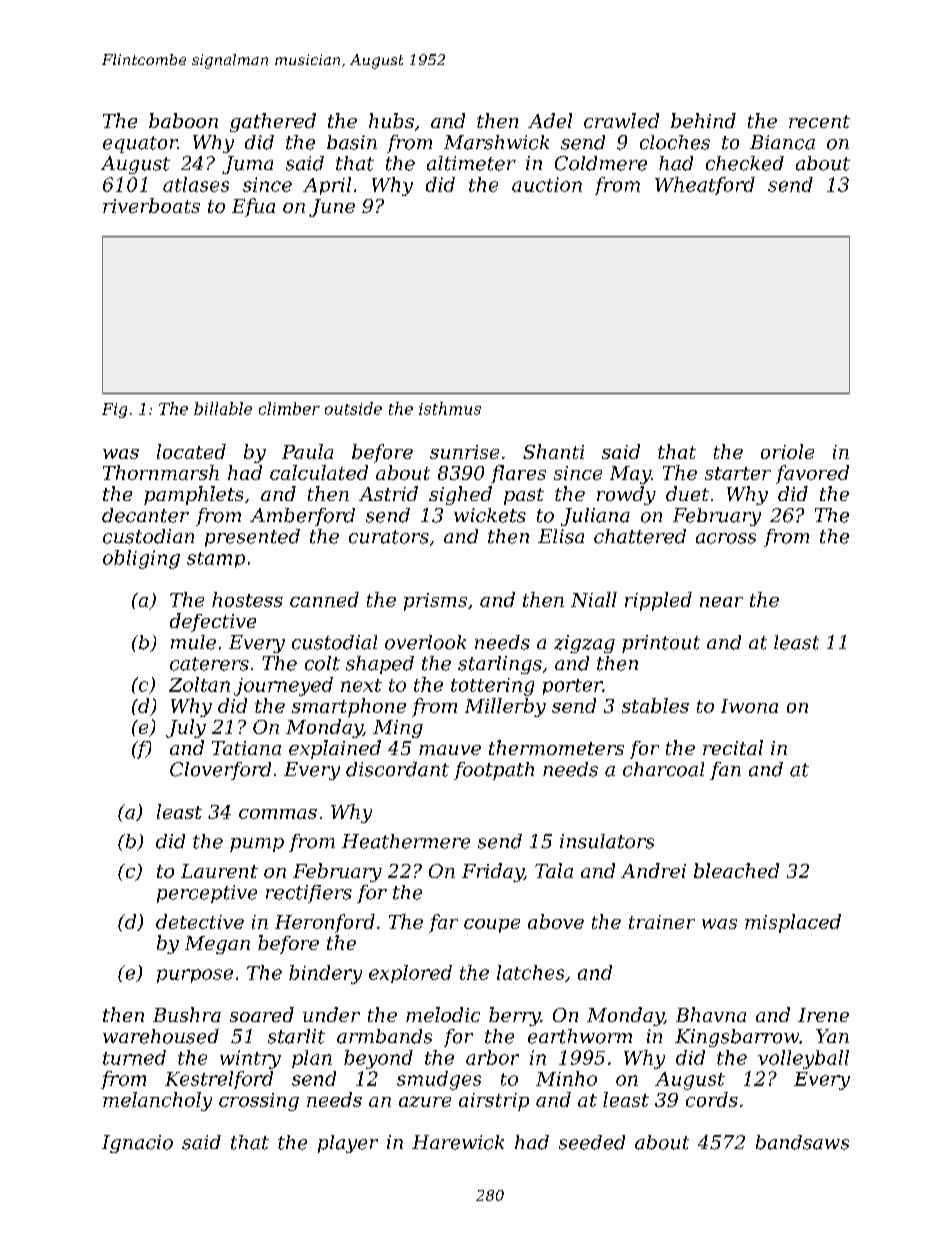  I want to click on trainer, so click(662, 922).
